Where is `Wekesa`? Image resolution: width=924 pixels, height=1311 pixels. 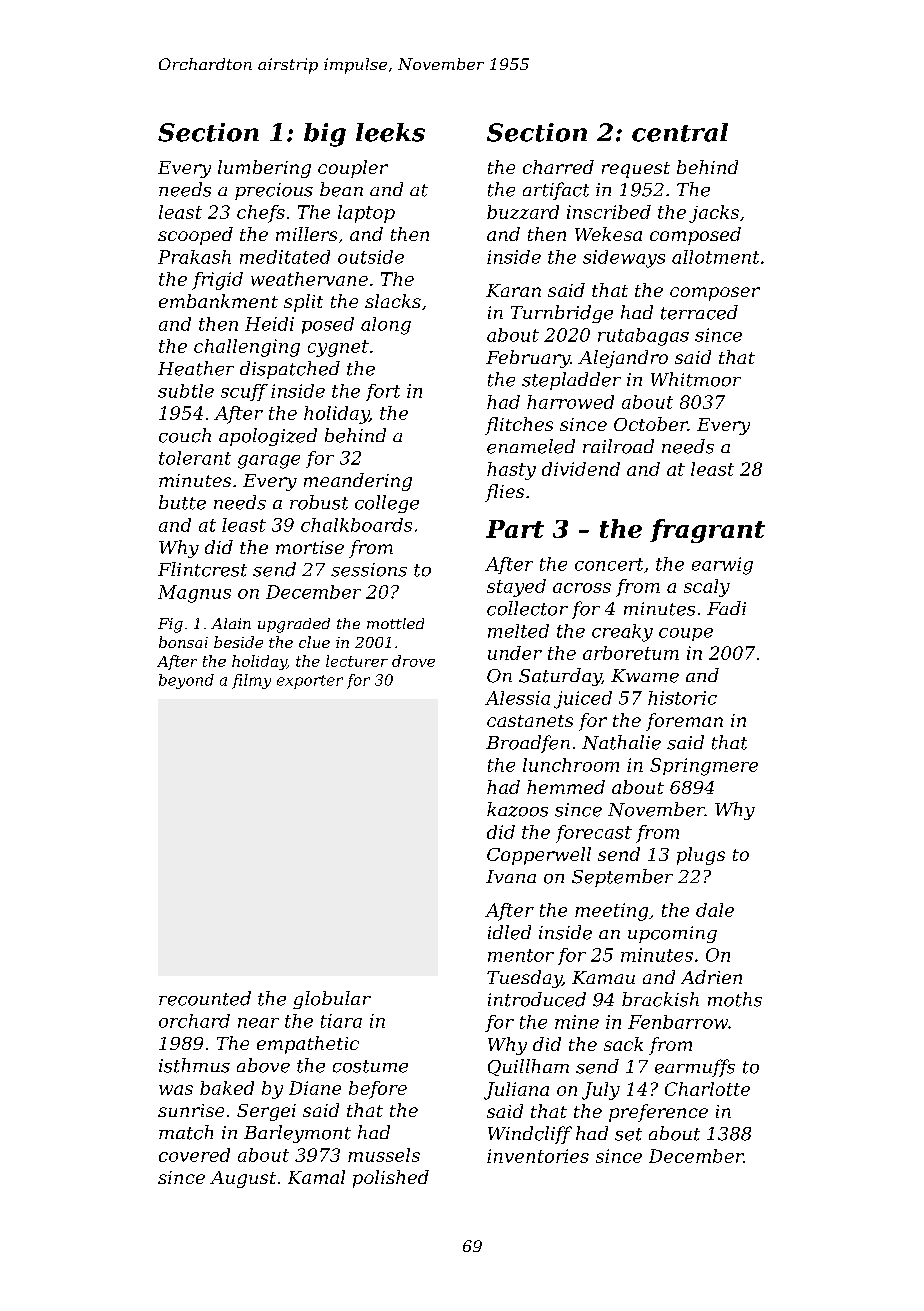 Wekesa is located at coordinates (608, 234).
